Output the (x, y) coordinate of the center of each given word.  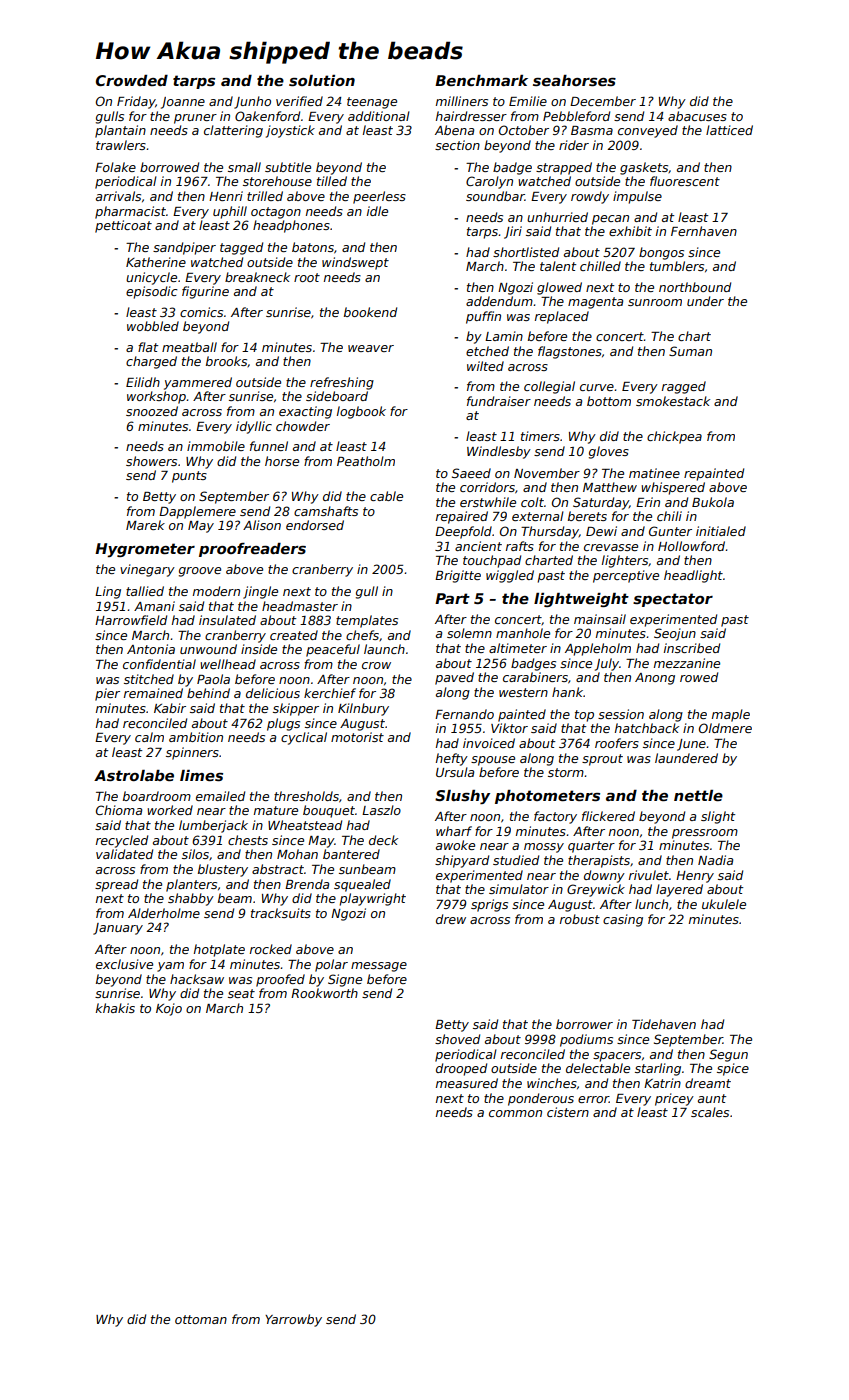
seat (241, 993)
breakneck (257, 277)
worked (170, 810)
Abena (454, 130)
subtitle (288, 167)
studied (516, 860)
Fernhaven (704, 231)
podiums (586, 1040)
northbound (695, 287)
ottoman (201, 1319)
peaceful (333, 650)
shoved (457, 1039)
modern (216, 591)
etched (487, 351)
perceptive (626, 576)
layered (679, 890)
